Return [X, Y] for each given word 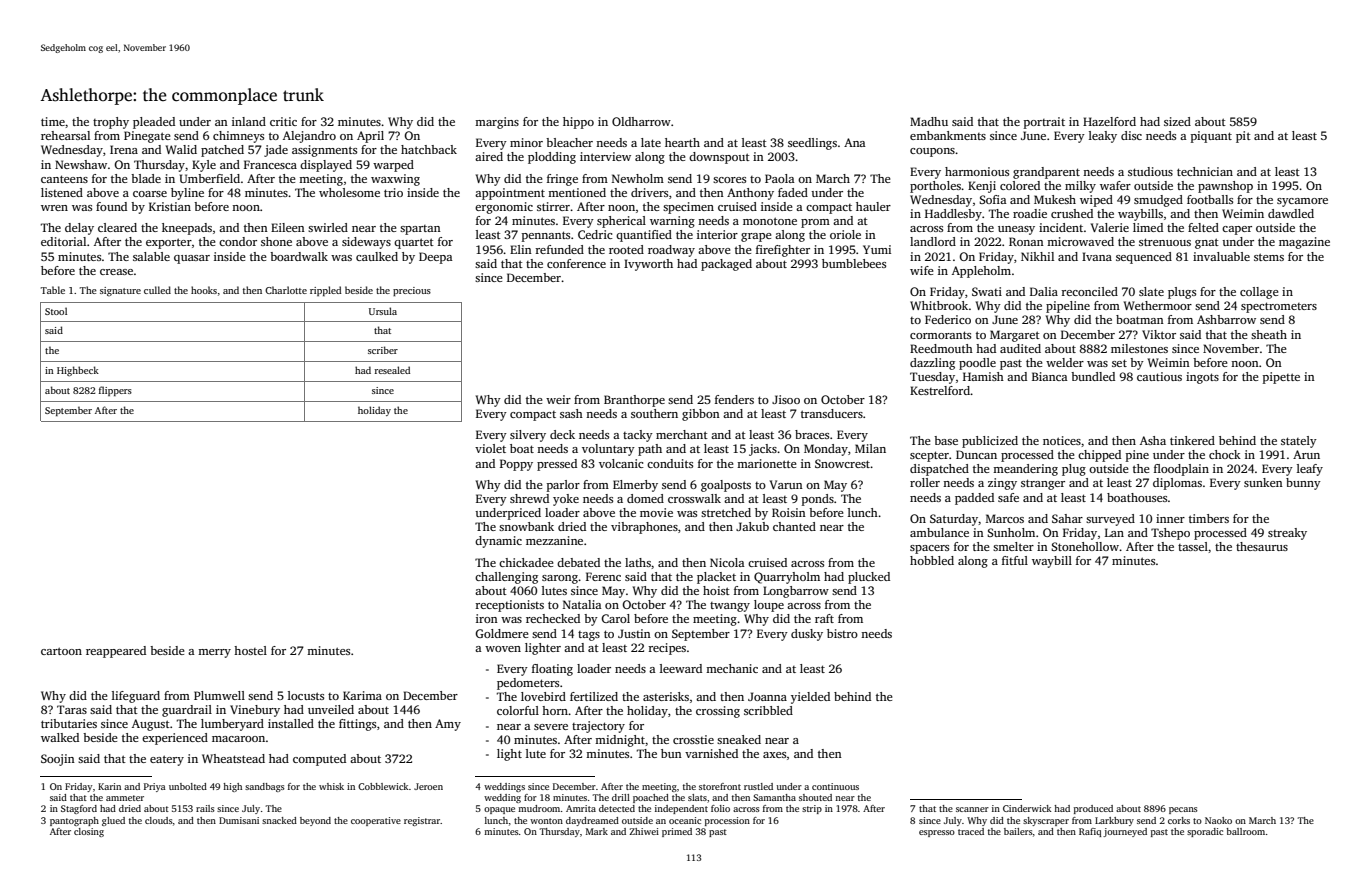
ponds [818, 500]
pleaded [154, 123]
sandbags [265, 787]
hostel [250, 650]
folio [720, 808]
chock [1225, 454]
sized [1177, 121]
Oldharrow [641, 121]
